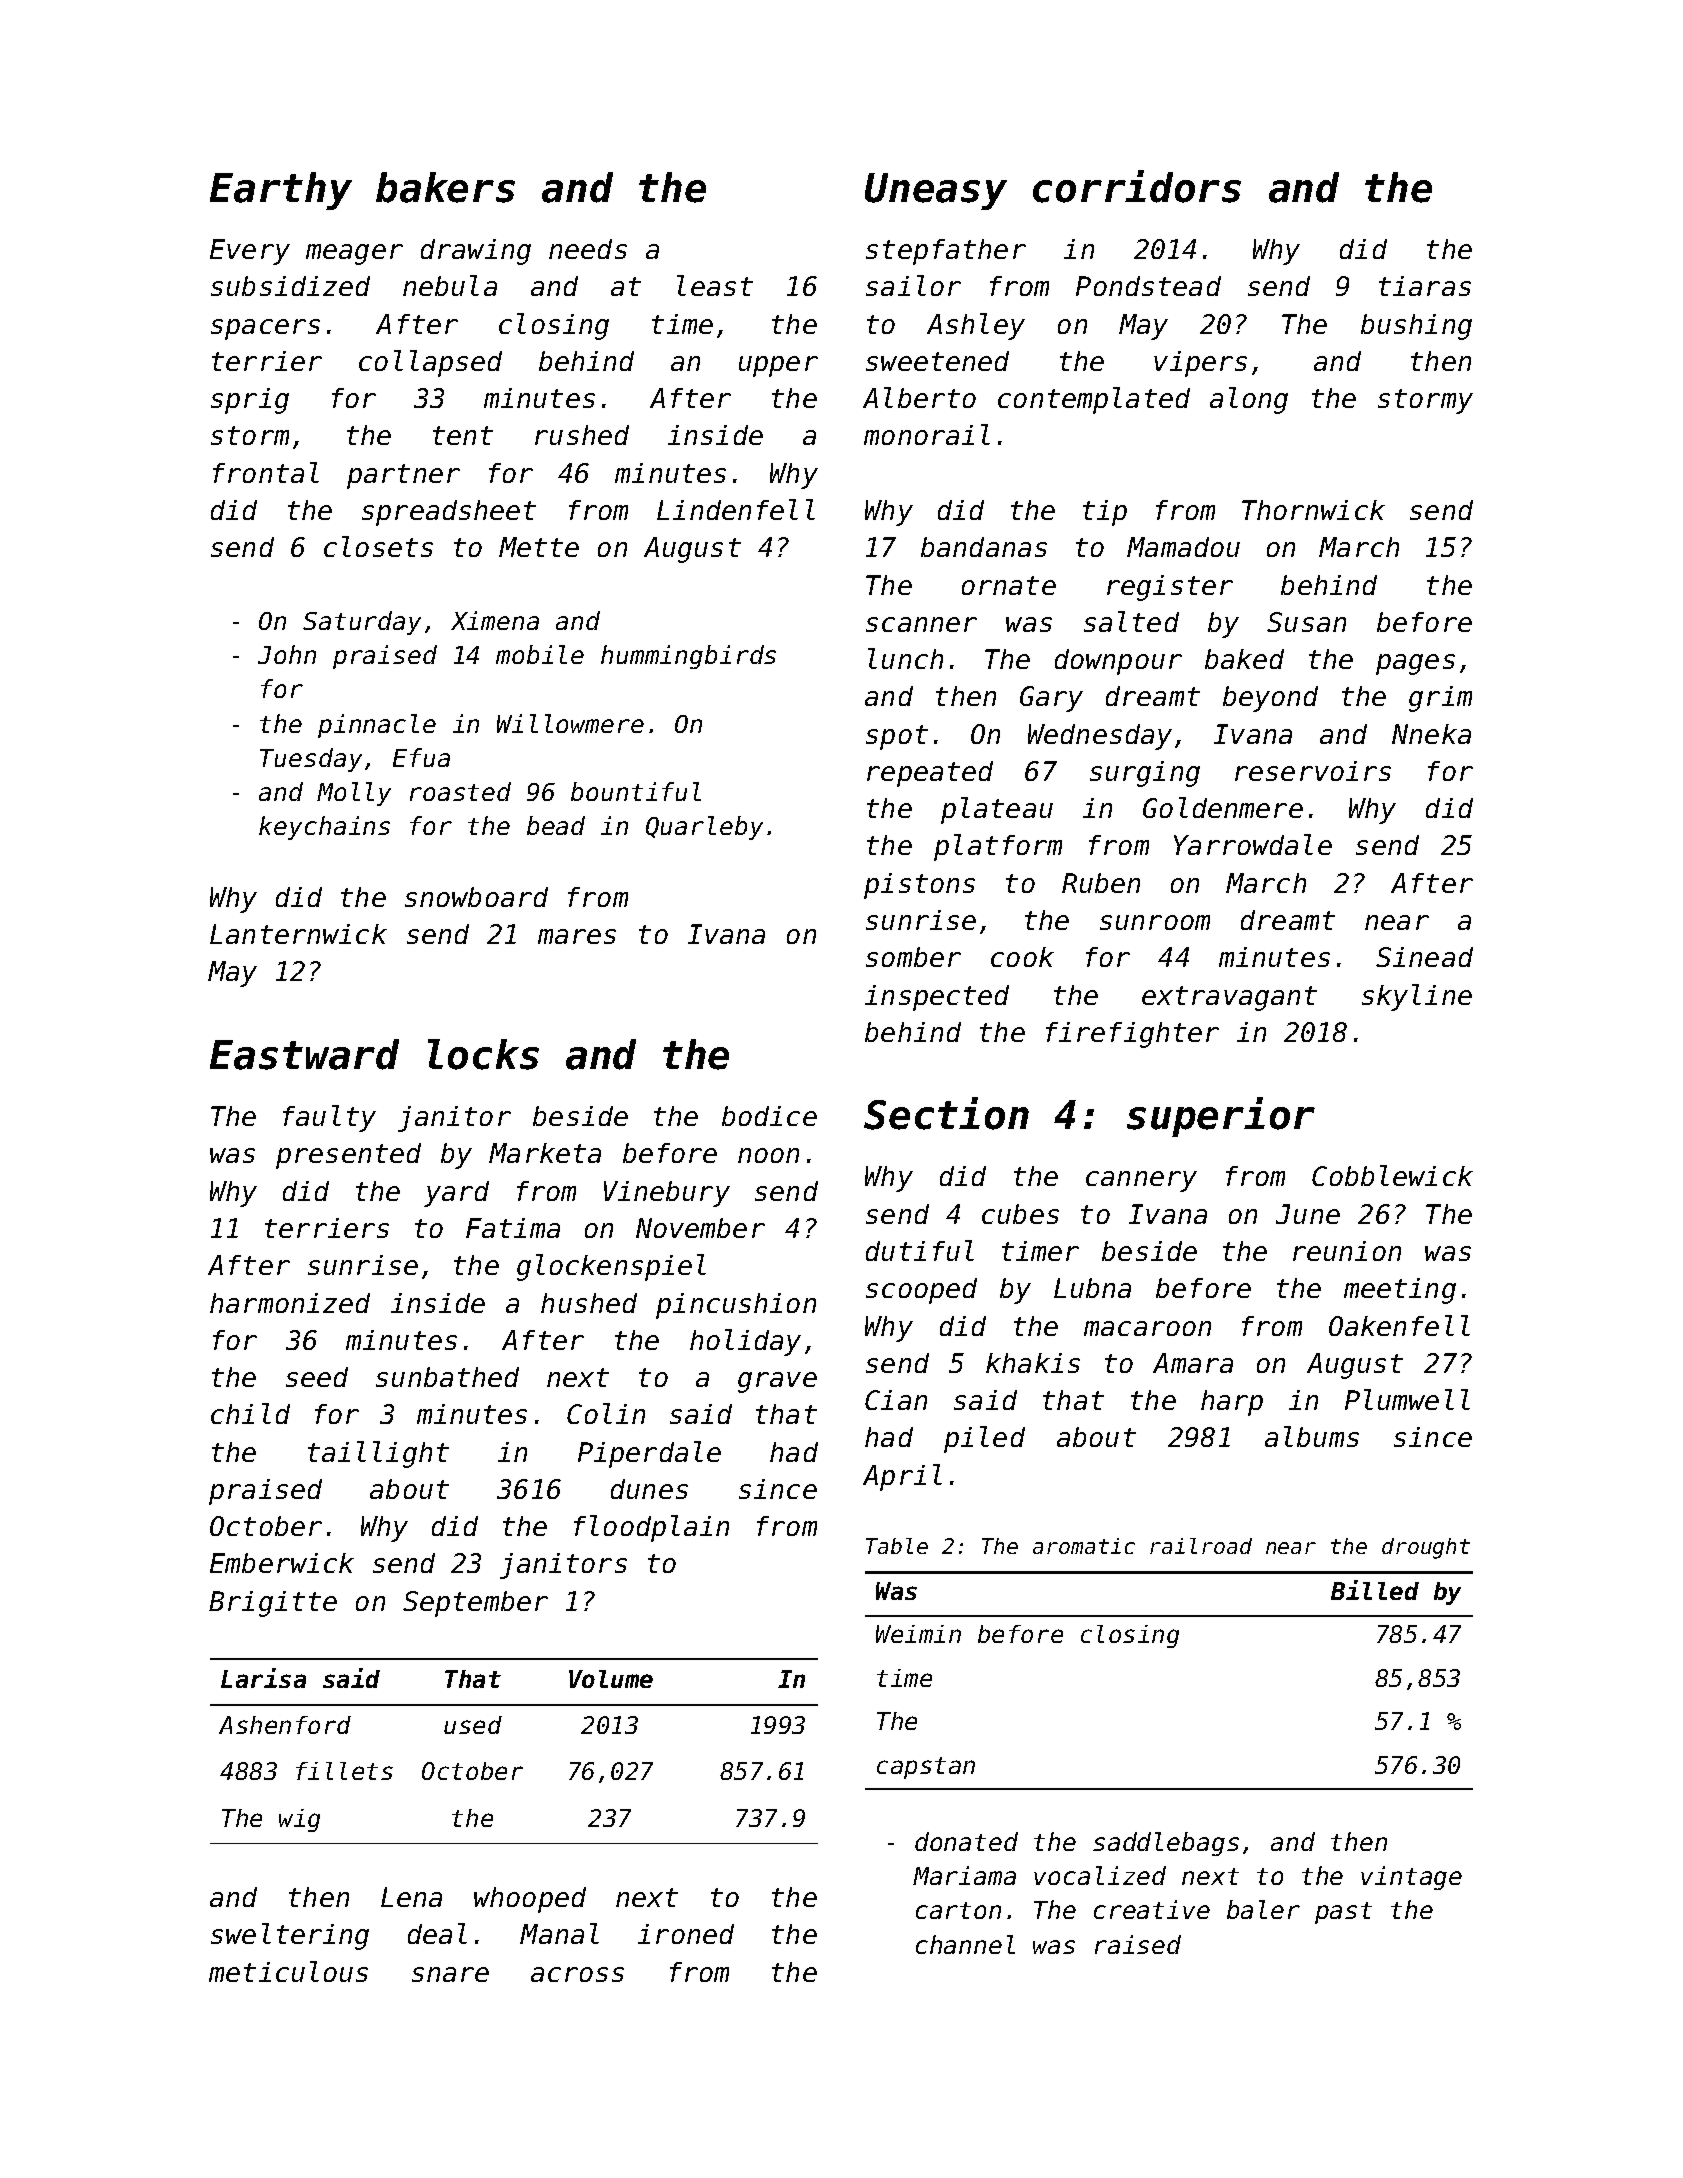 This screenshot has width=1683, height=2178. What do you see at coordinates (1152, 1909) in the screenshot?
I see `creative` at bounding box center [1152, 1909].
